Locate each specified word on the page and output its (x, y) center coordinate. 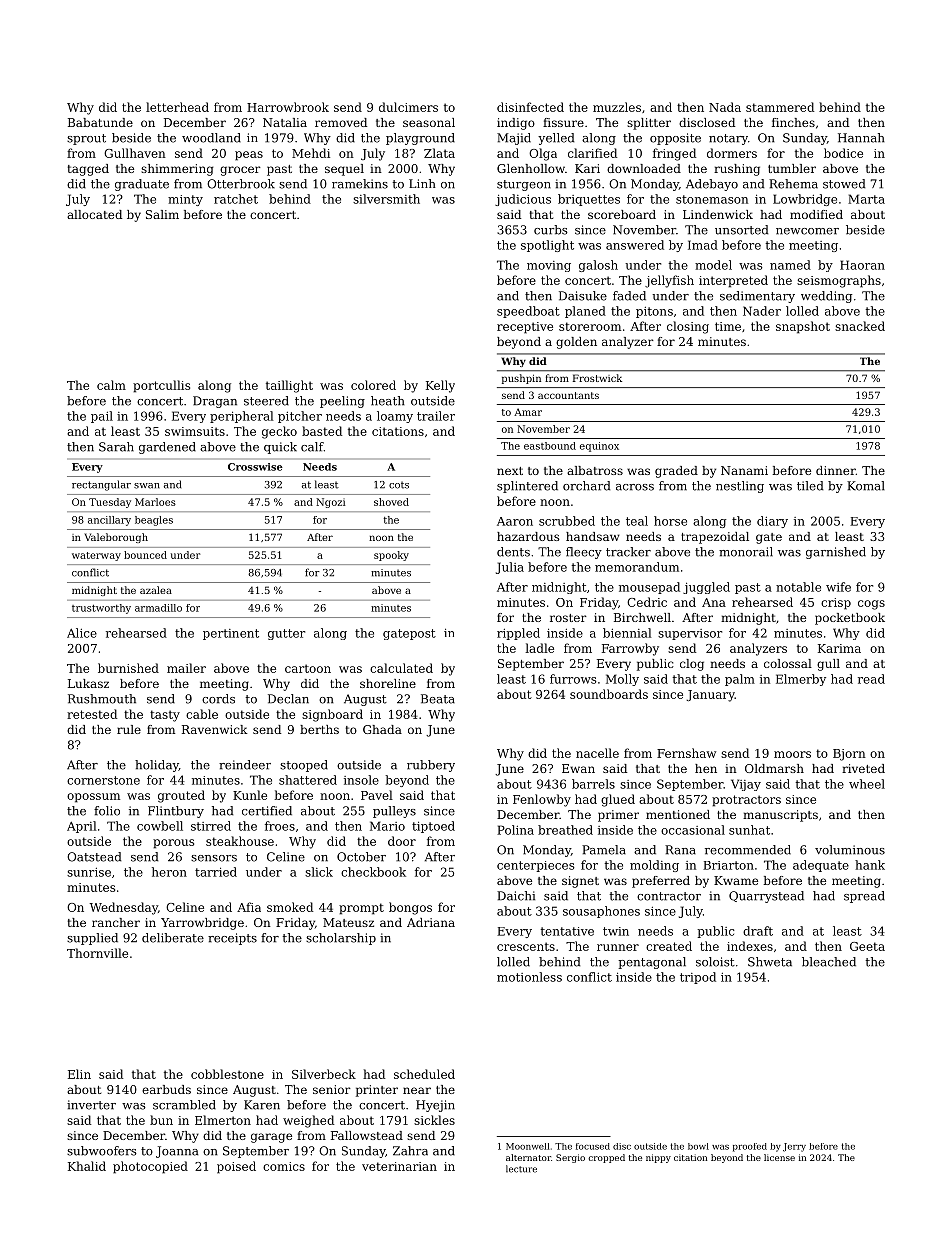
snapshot (803, 327)
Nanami (744, 470)
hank (870, 865)
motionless (529, 977)
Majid (514, 139)
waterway (96, 556)
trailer (436, 416)
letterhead (177, 107)
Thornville (97, 953)
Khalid (87, 1166)
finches (793, 122)
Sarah (116, 447)
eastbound (550, 446)
